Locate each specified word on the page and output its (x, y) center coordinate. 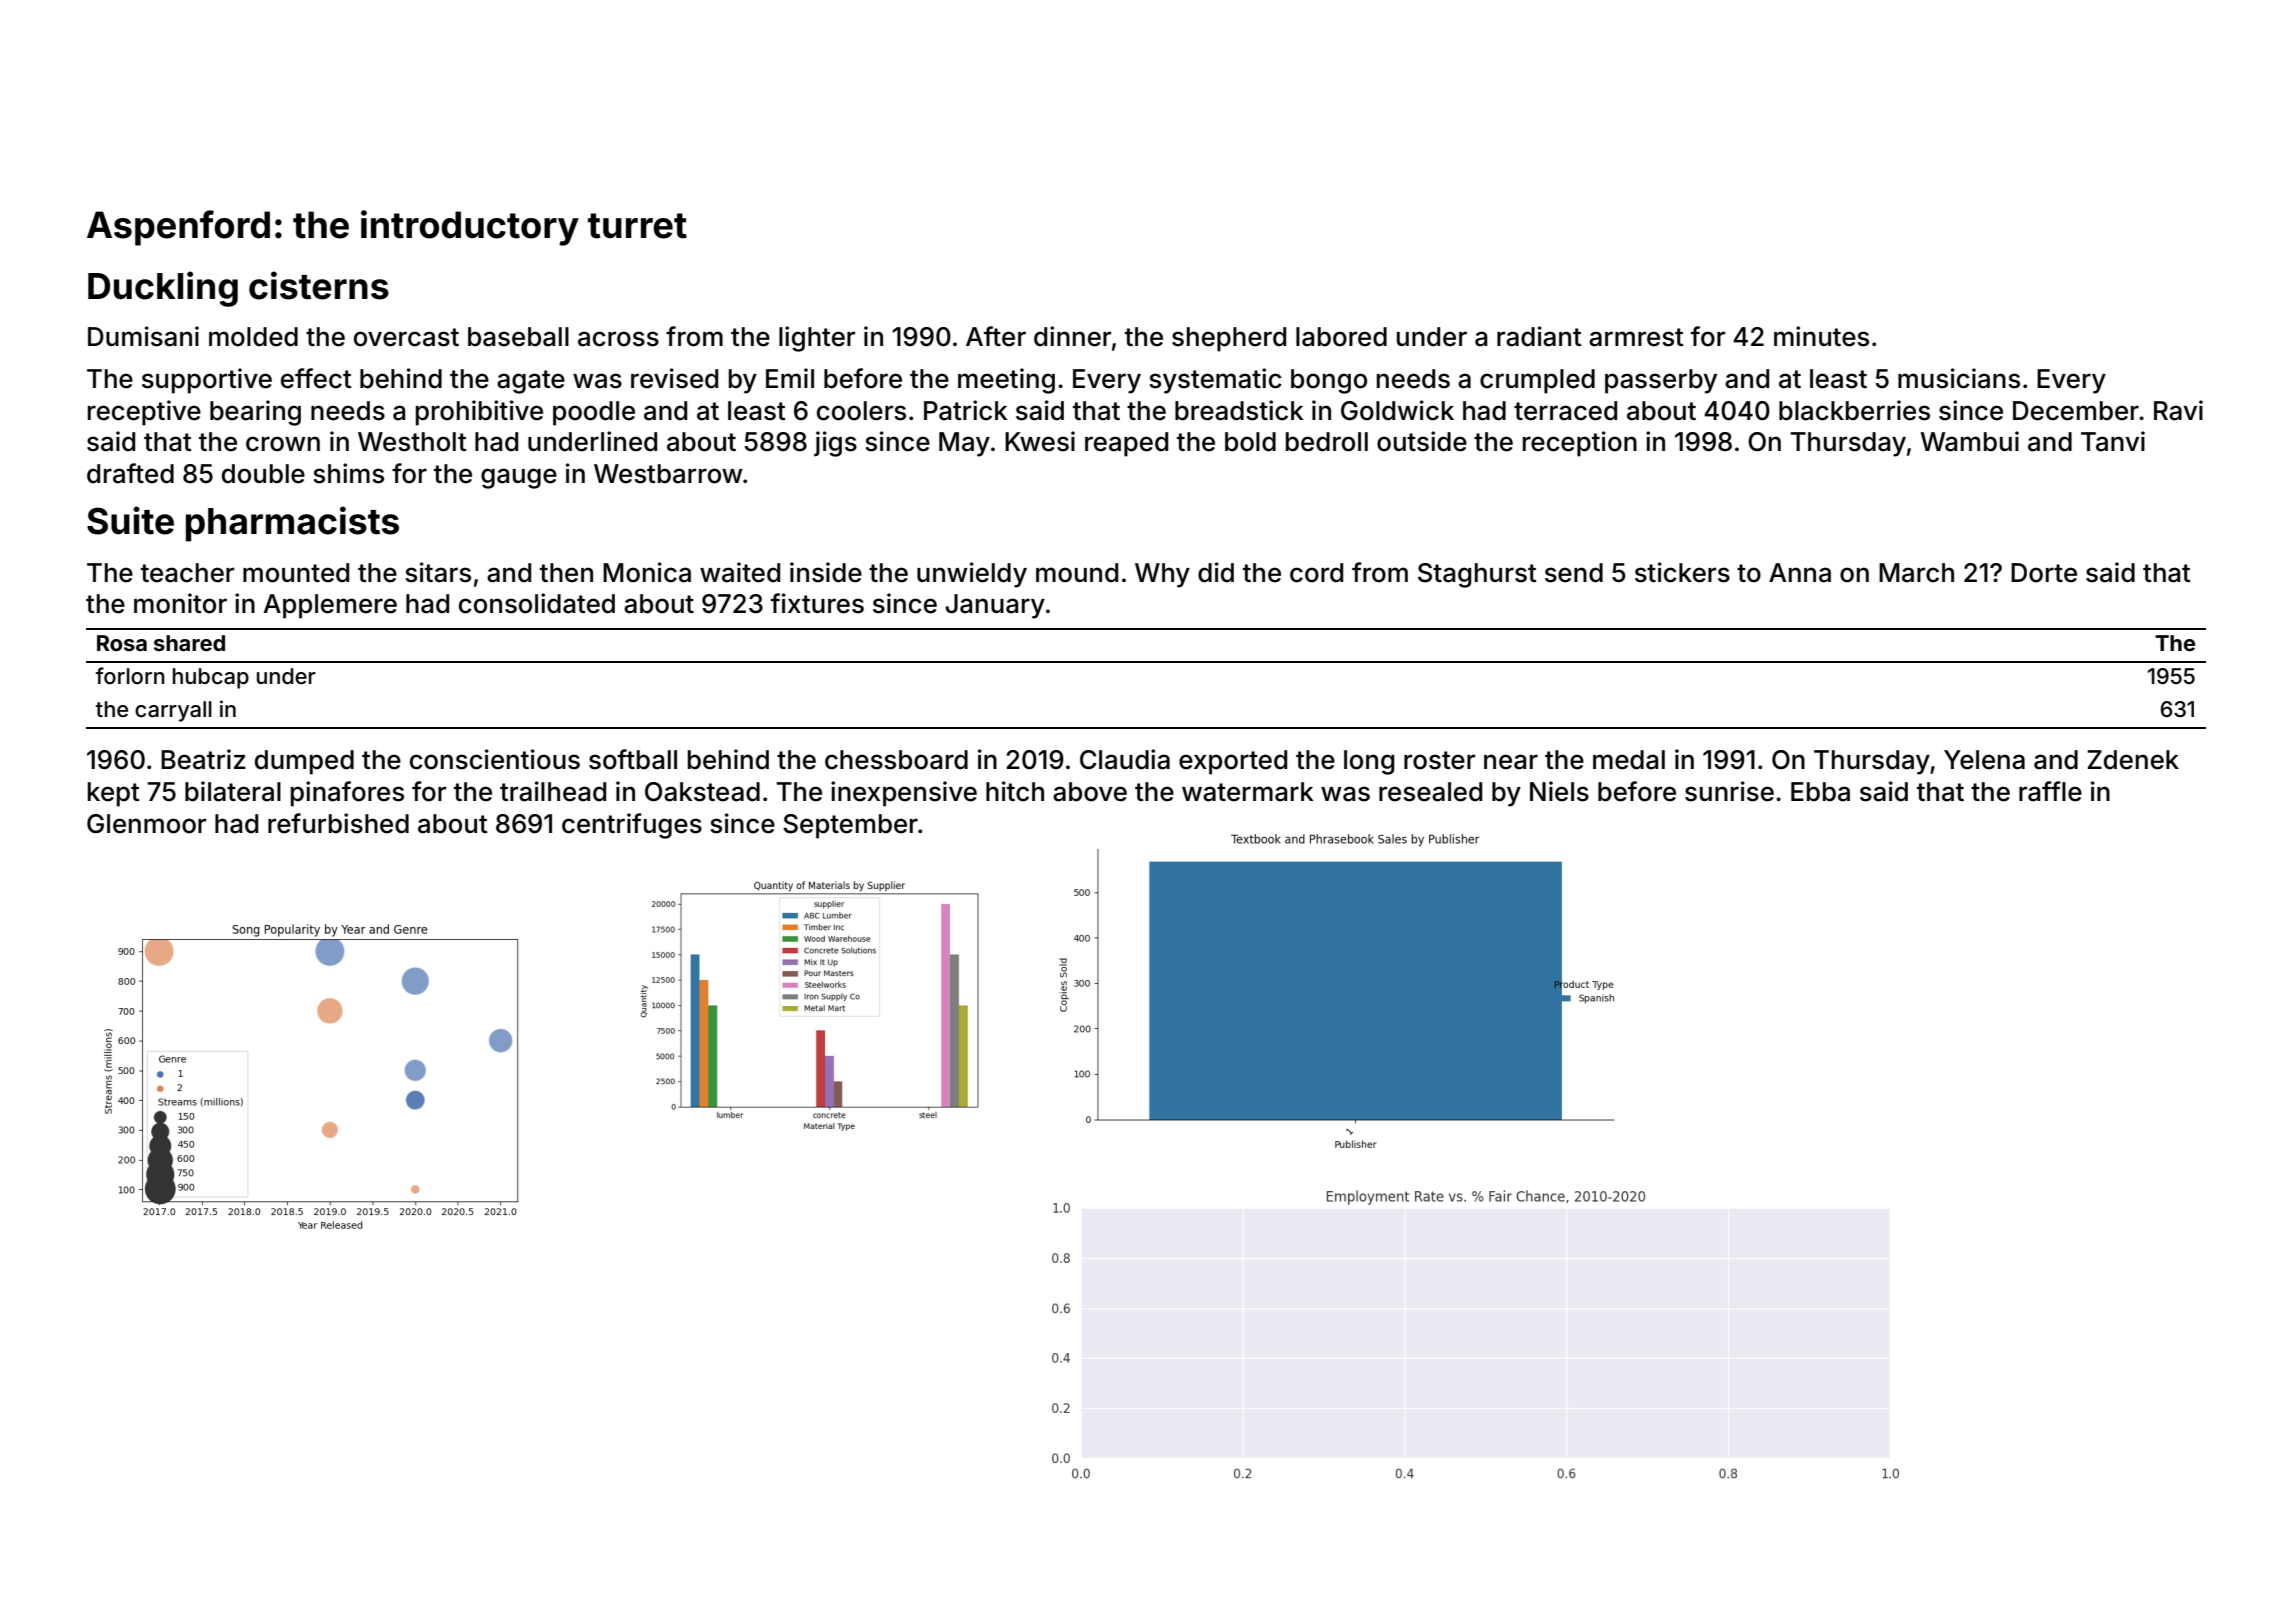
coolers (861, 411)
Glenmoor (146, 824)
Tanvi (2113, 441)
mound (1077, 573)
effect (316, 378)
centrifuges (632, 826)
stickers (1682, 572)
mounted (296, 573)
